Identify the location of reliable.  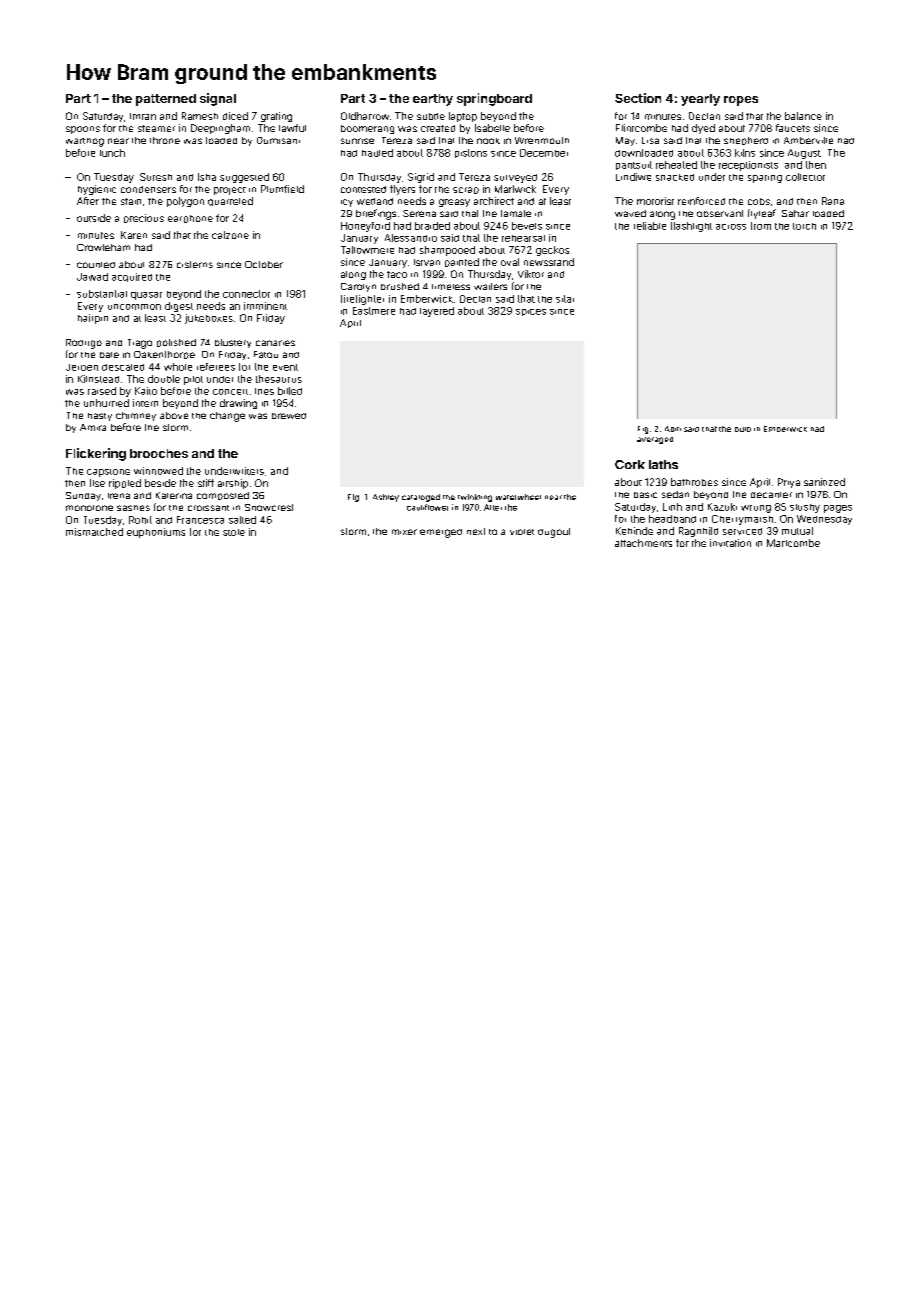
(650, 226).
